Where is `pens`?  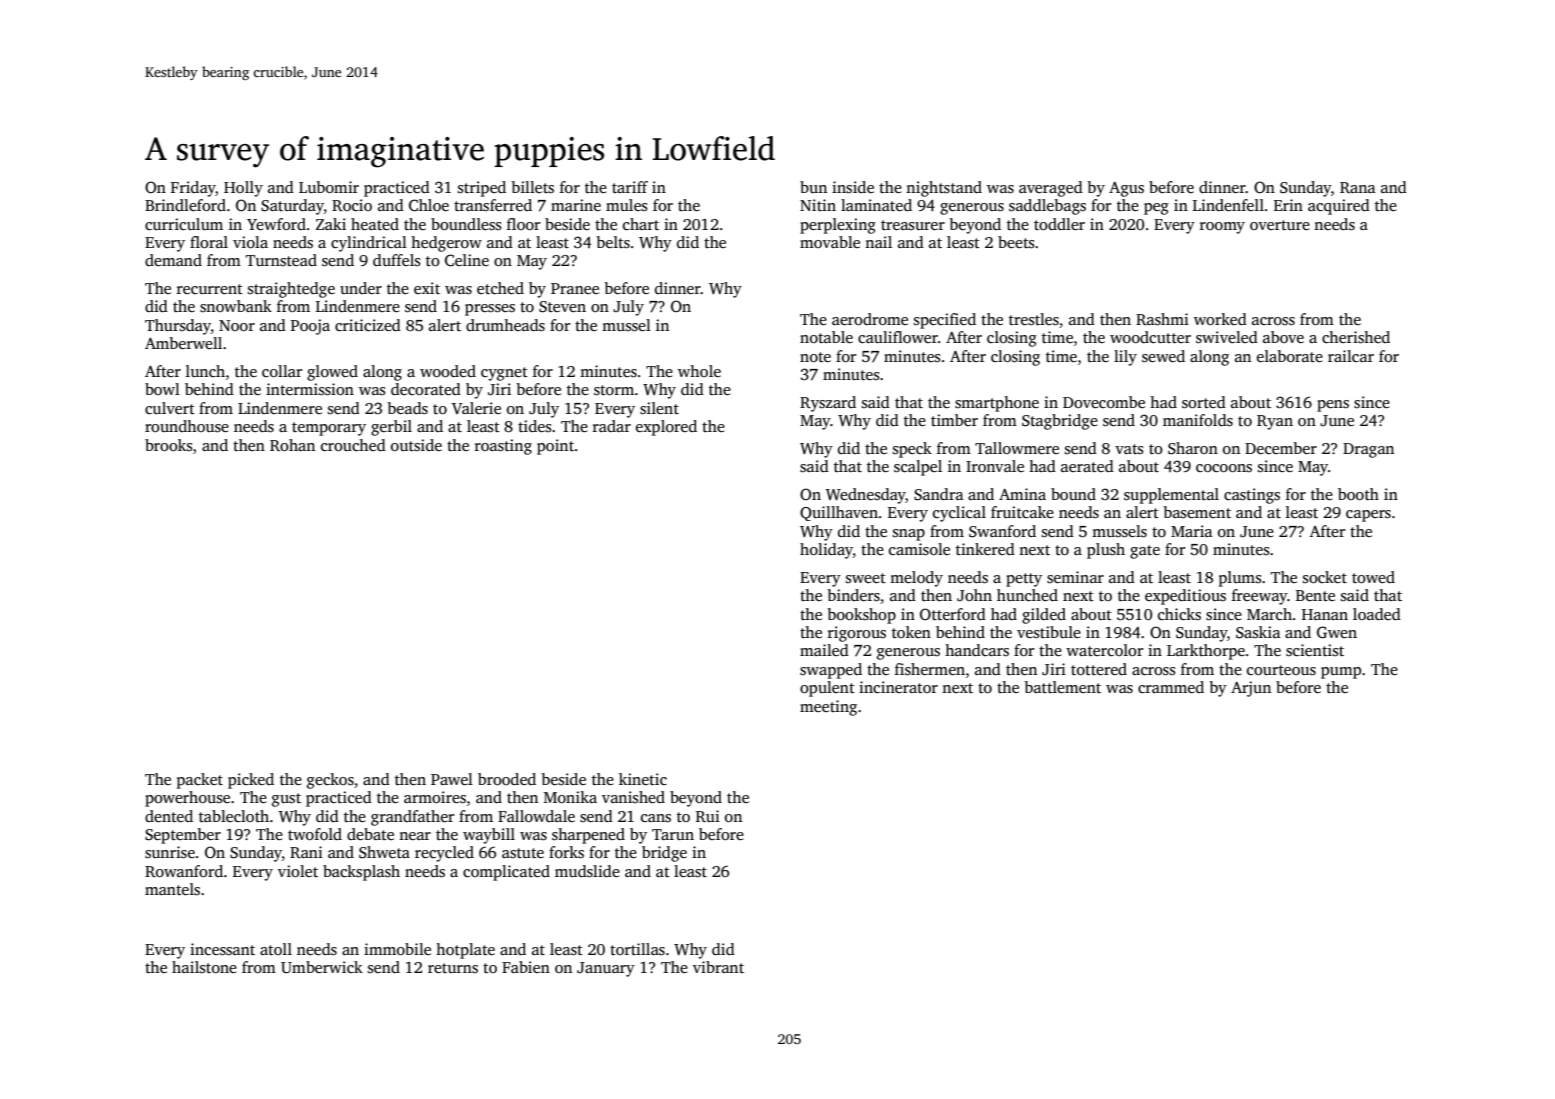
pens is located at coordinates (1333, 406).
